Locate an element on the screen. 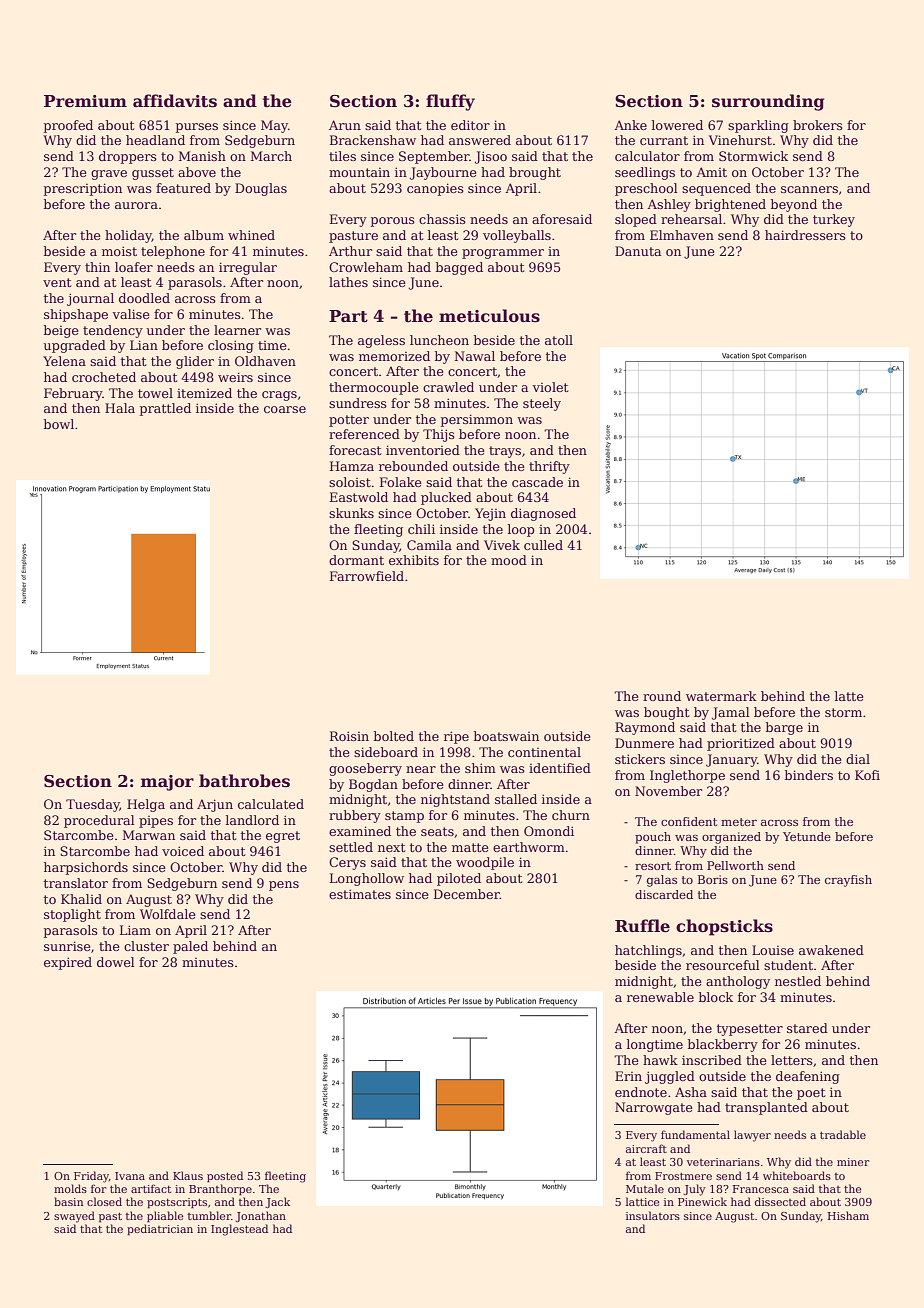 This screenshot has height=1308, width=924. watermark is located at coordinates (721, 696).
